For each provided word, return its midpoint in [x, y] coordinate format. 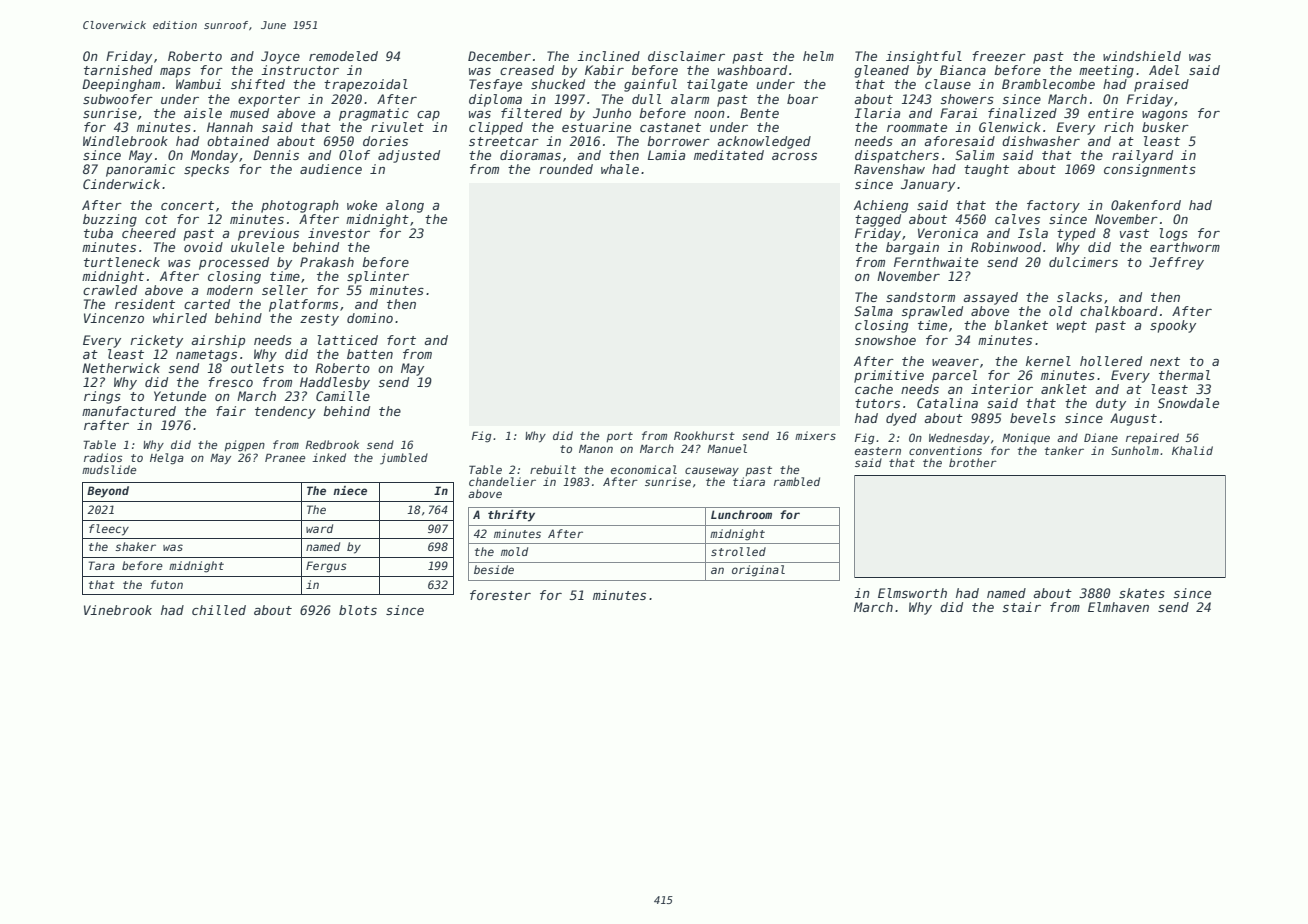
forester [500, 595]
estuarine [596, 127]
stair [1021, 607]
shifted [258, 84]
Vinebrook [118, 610]
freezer [999, 56]
